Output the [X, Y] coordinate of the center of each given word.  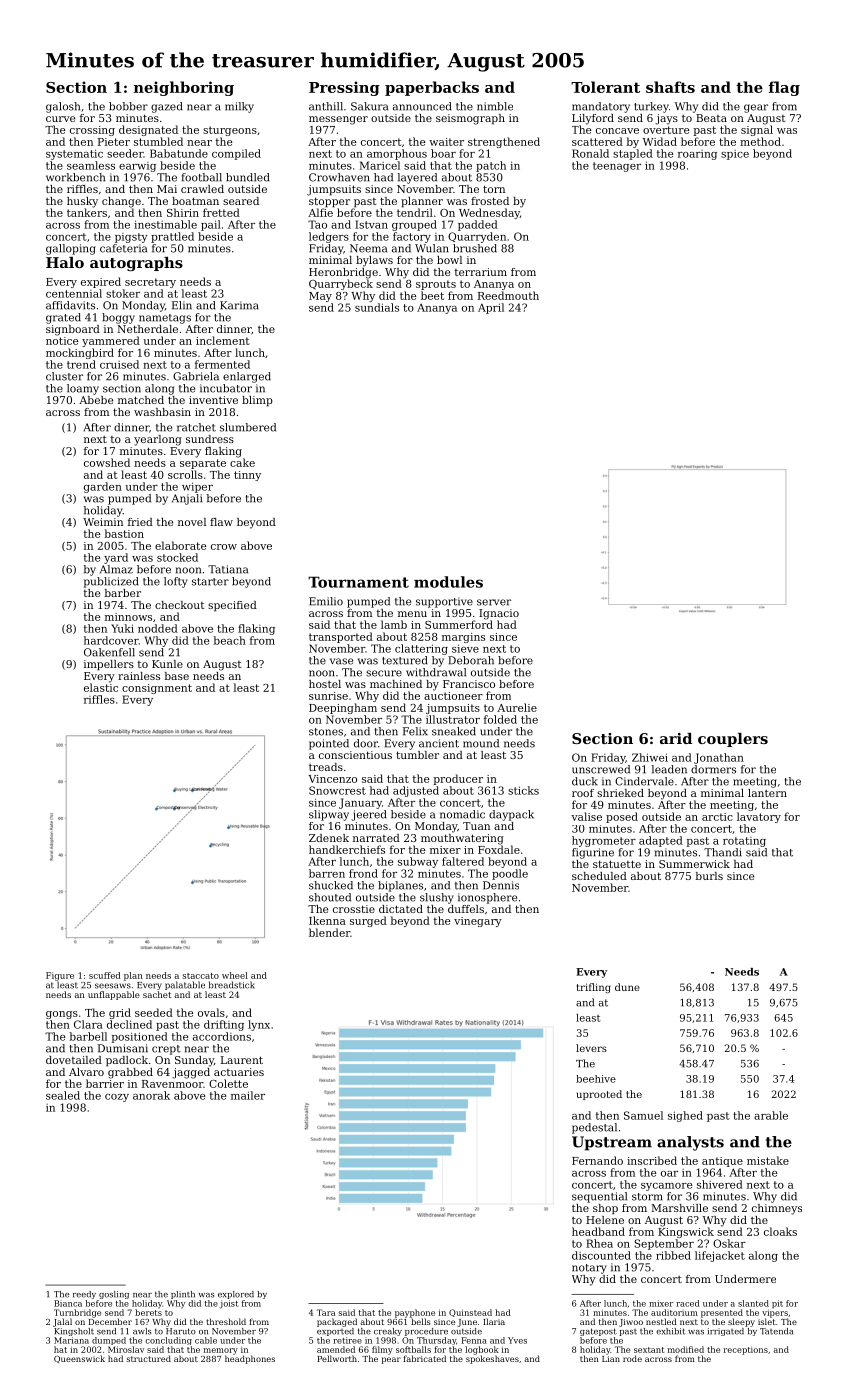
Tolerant [605, 87]
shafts [670, 87]
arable [771, 1115]
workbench [75, 177]
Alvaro [86, 1072]
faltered [463, 861]
